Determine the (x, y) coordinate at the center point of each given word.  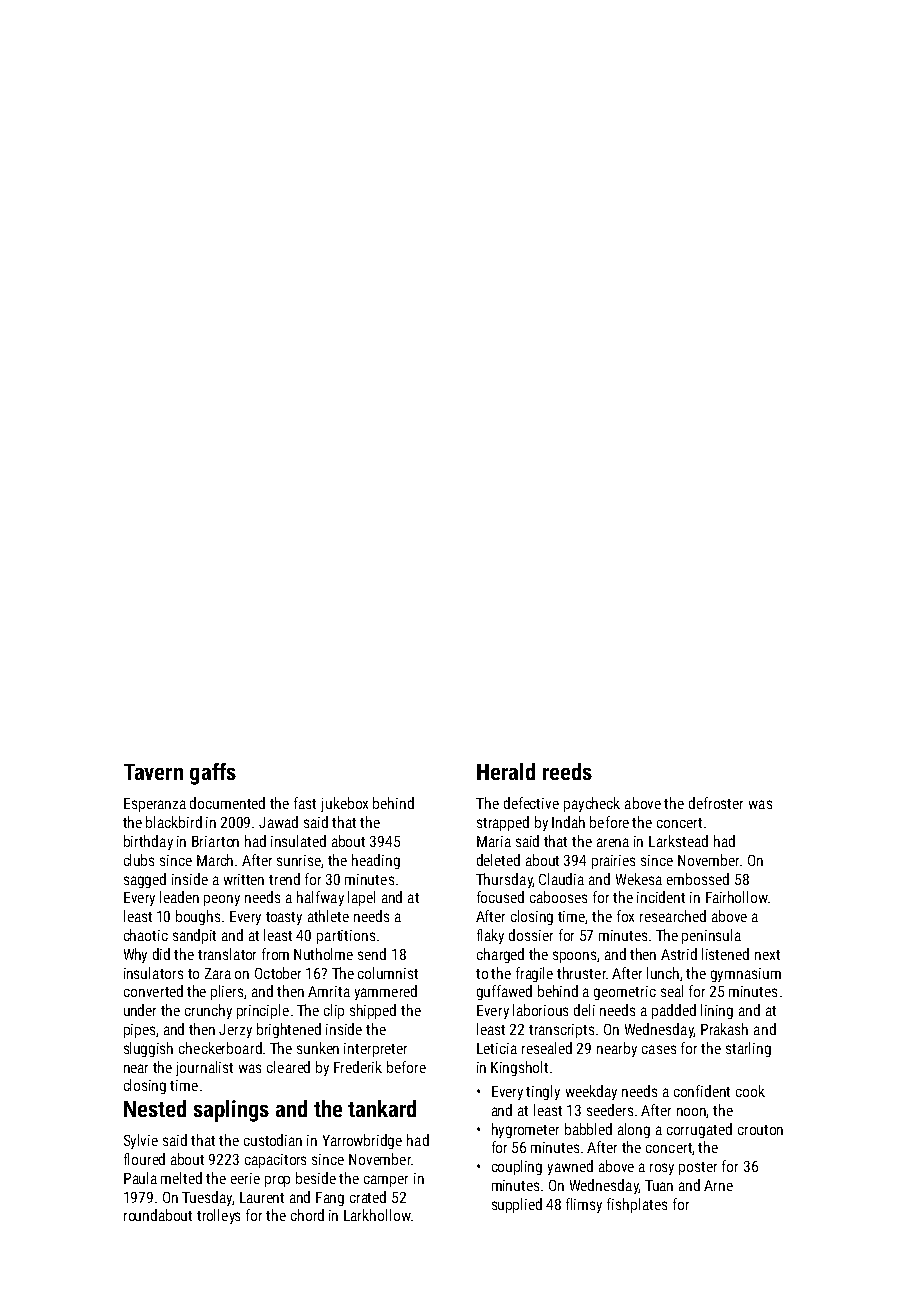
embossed (698, 879)
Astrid (679, 954)
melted (181, 1178)
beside (316, 1178)
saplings (231, 1111)
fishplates (637, 1205)
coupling (517, 1167)
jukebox (344, 804)
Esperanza (155, 805)
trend (284, 879)
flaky (490, 936)
